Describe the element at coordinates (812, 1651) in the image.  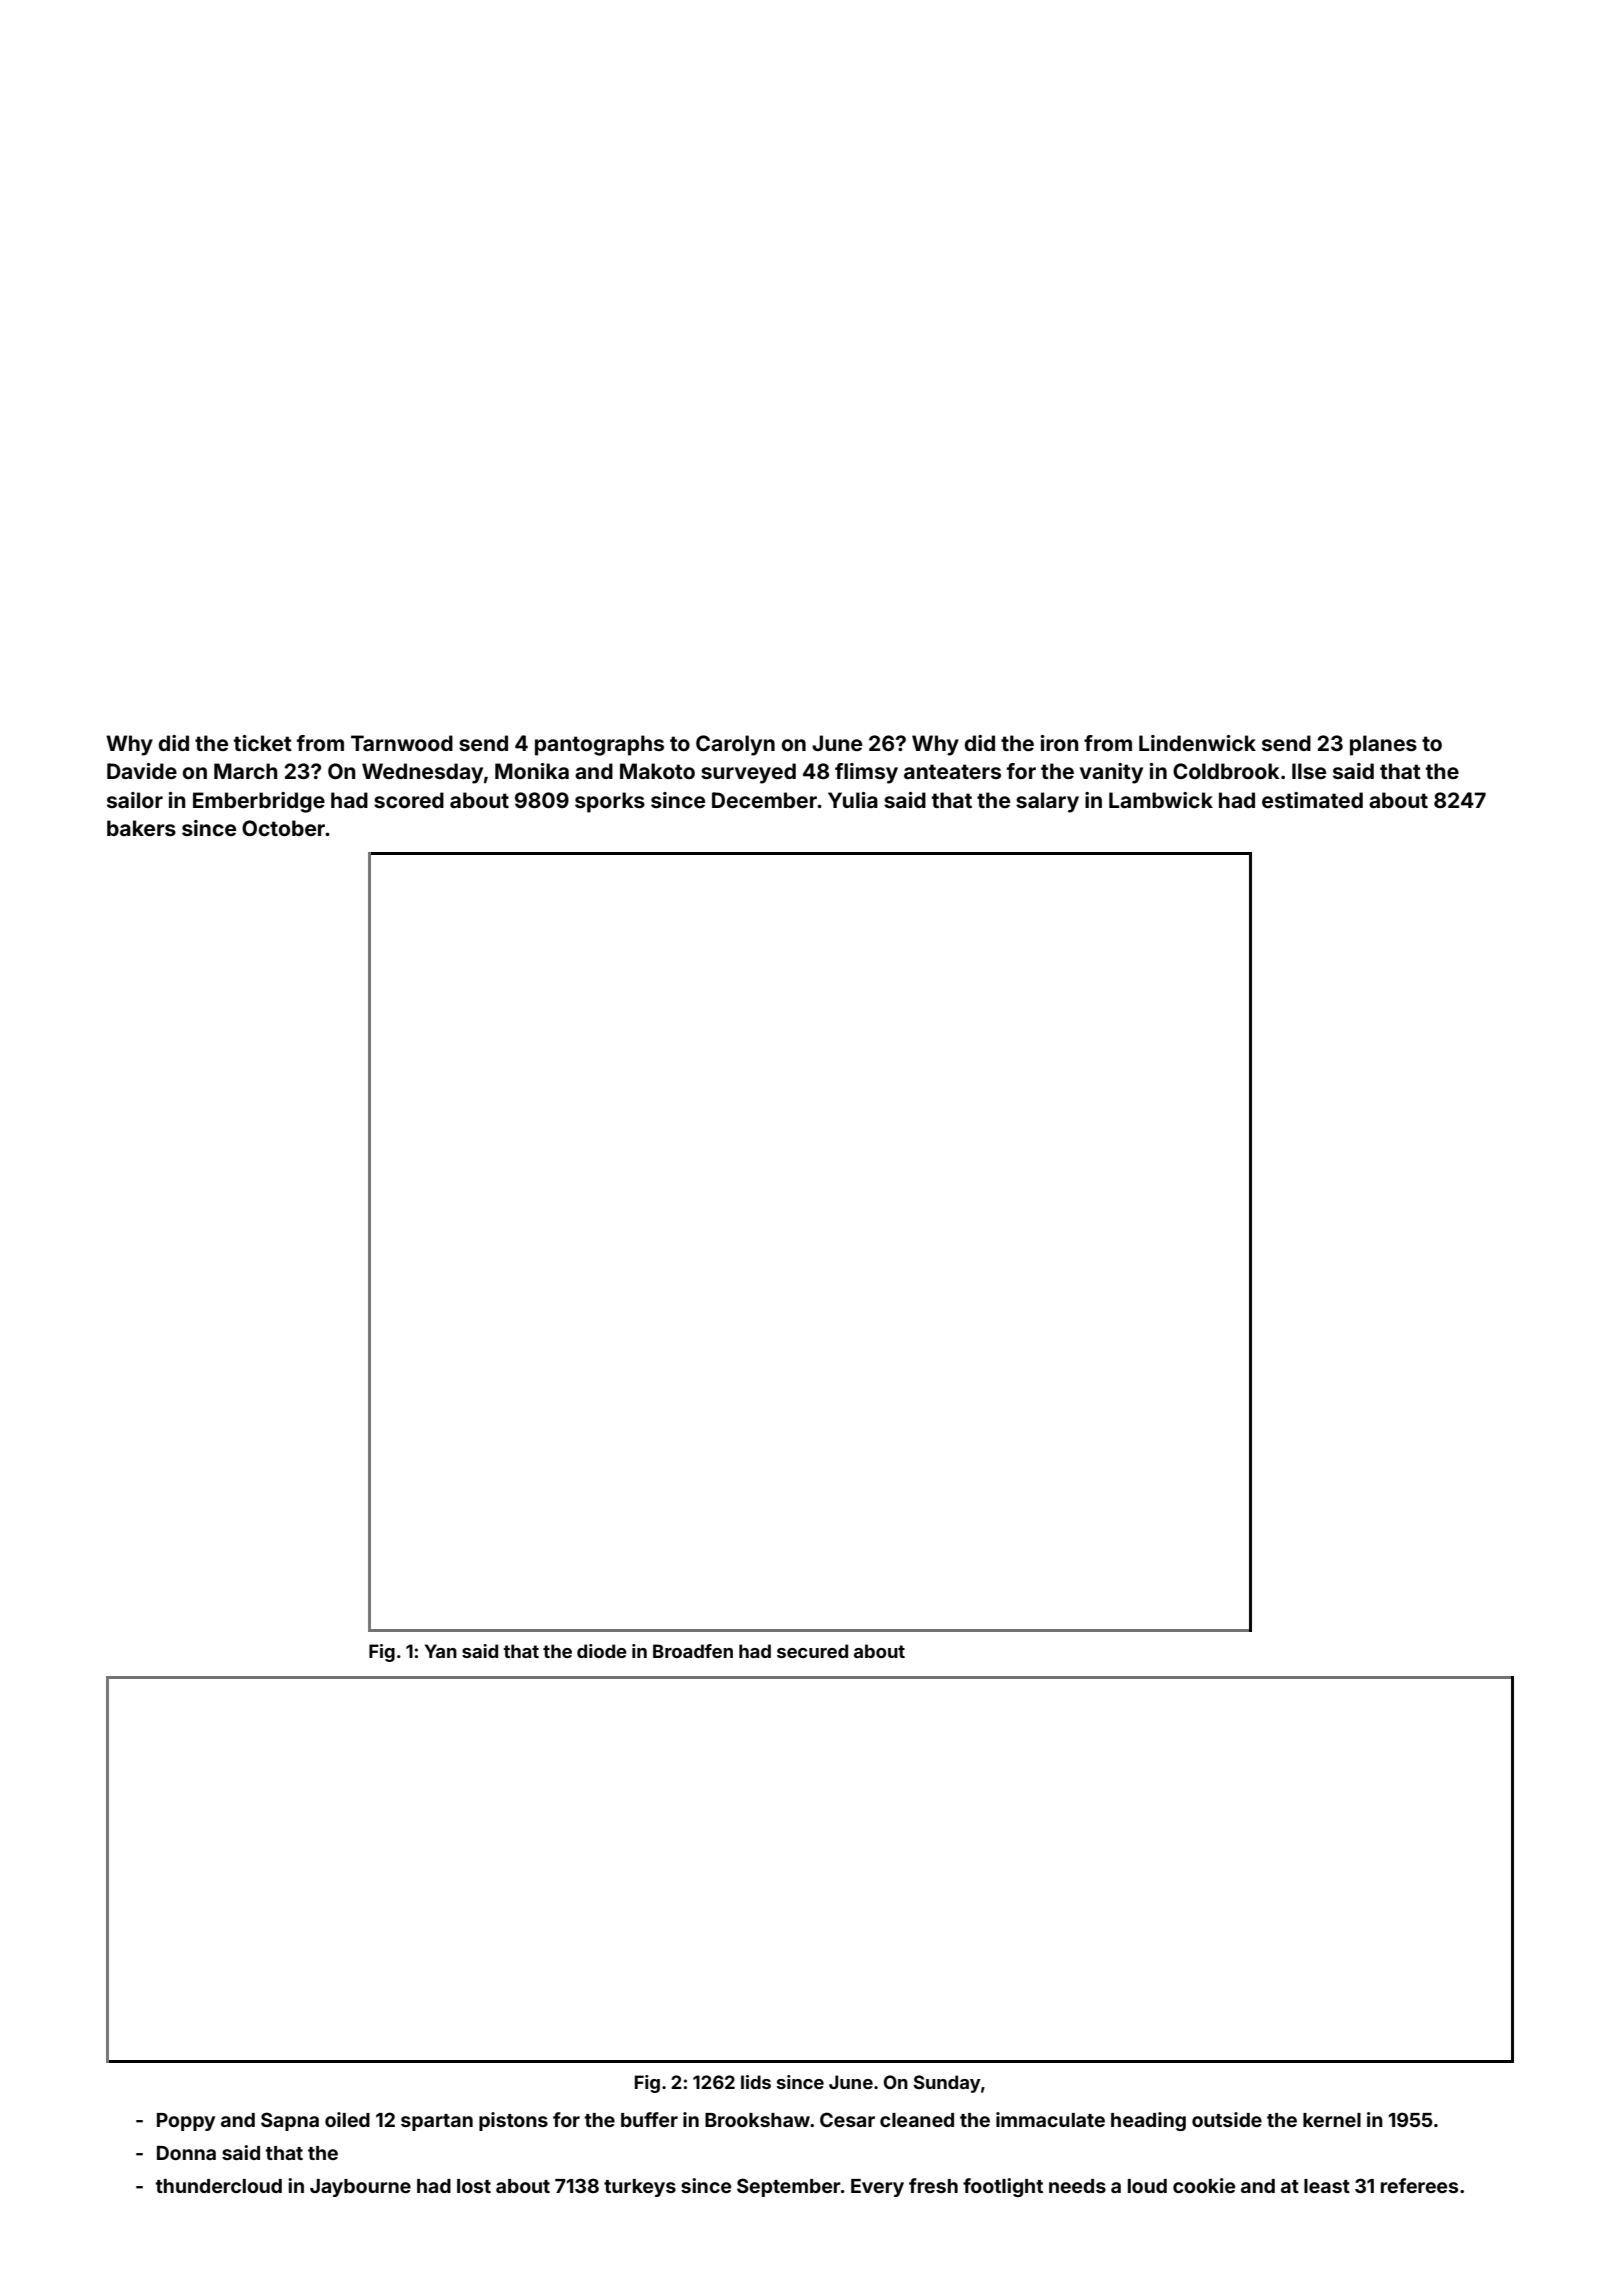
I see `secured` at that location.
